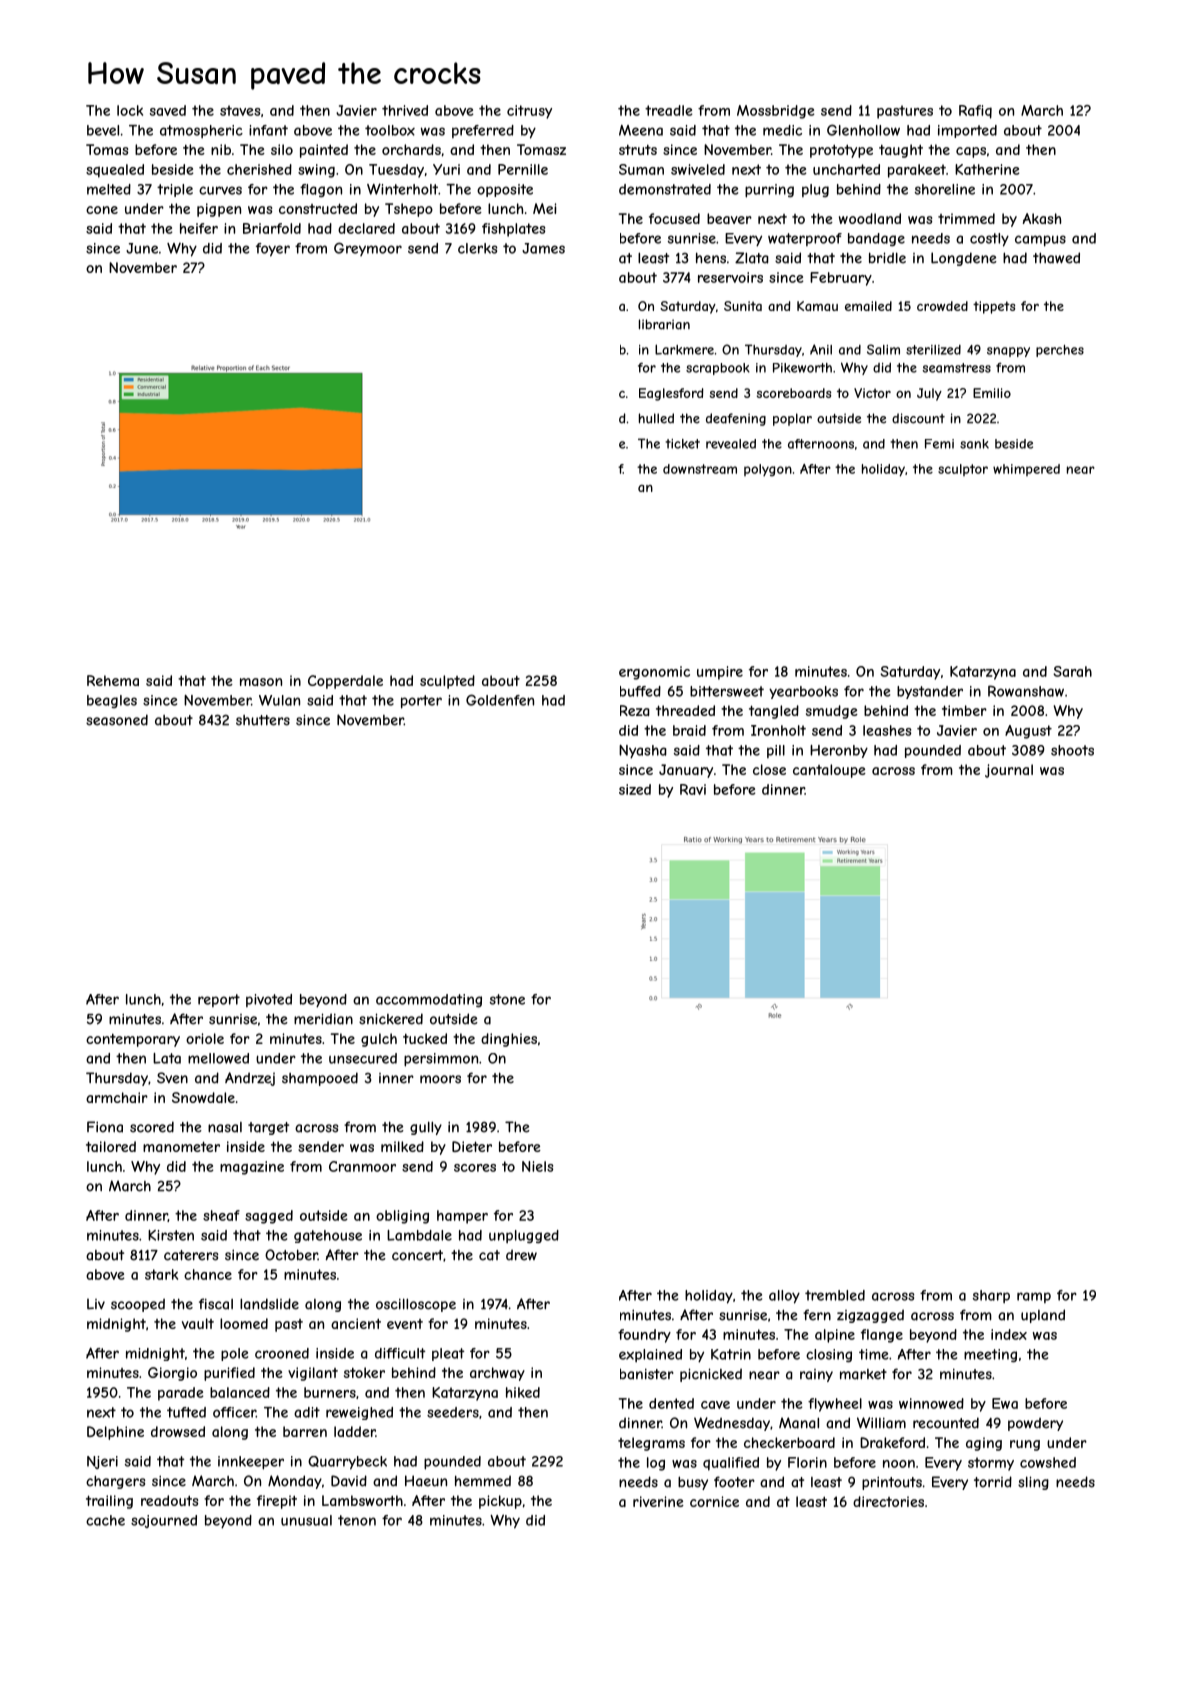  I want to click on directories, so click(888, 1501).
